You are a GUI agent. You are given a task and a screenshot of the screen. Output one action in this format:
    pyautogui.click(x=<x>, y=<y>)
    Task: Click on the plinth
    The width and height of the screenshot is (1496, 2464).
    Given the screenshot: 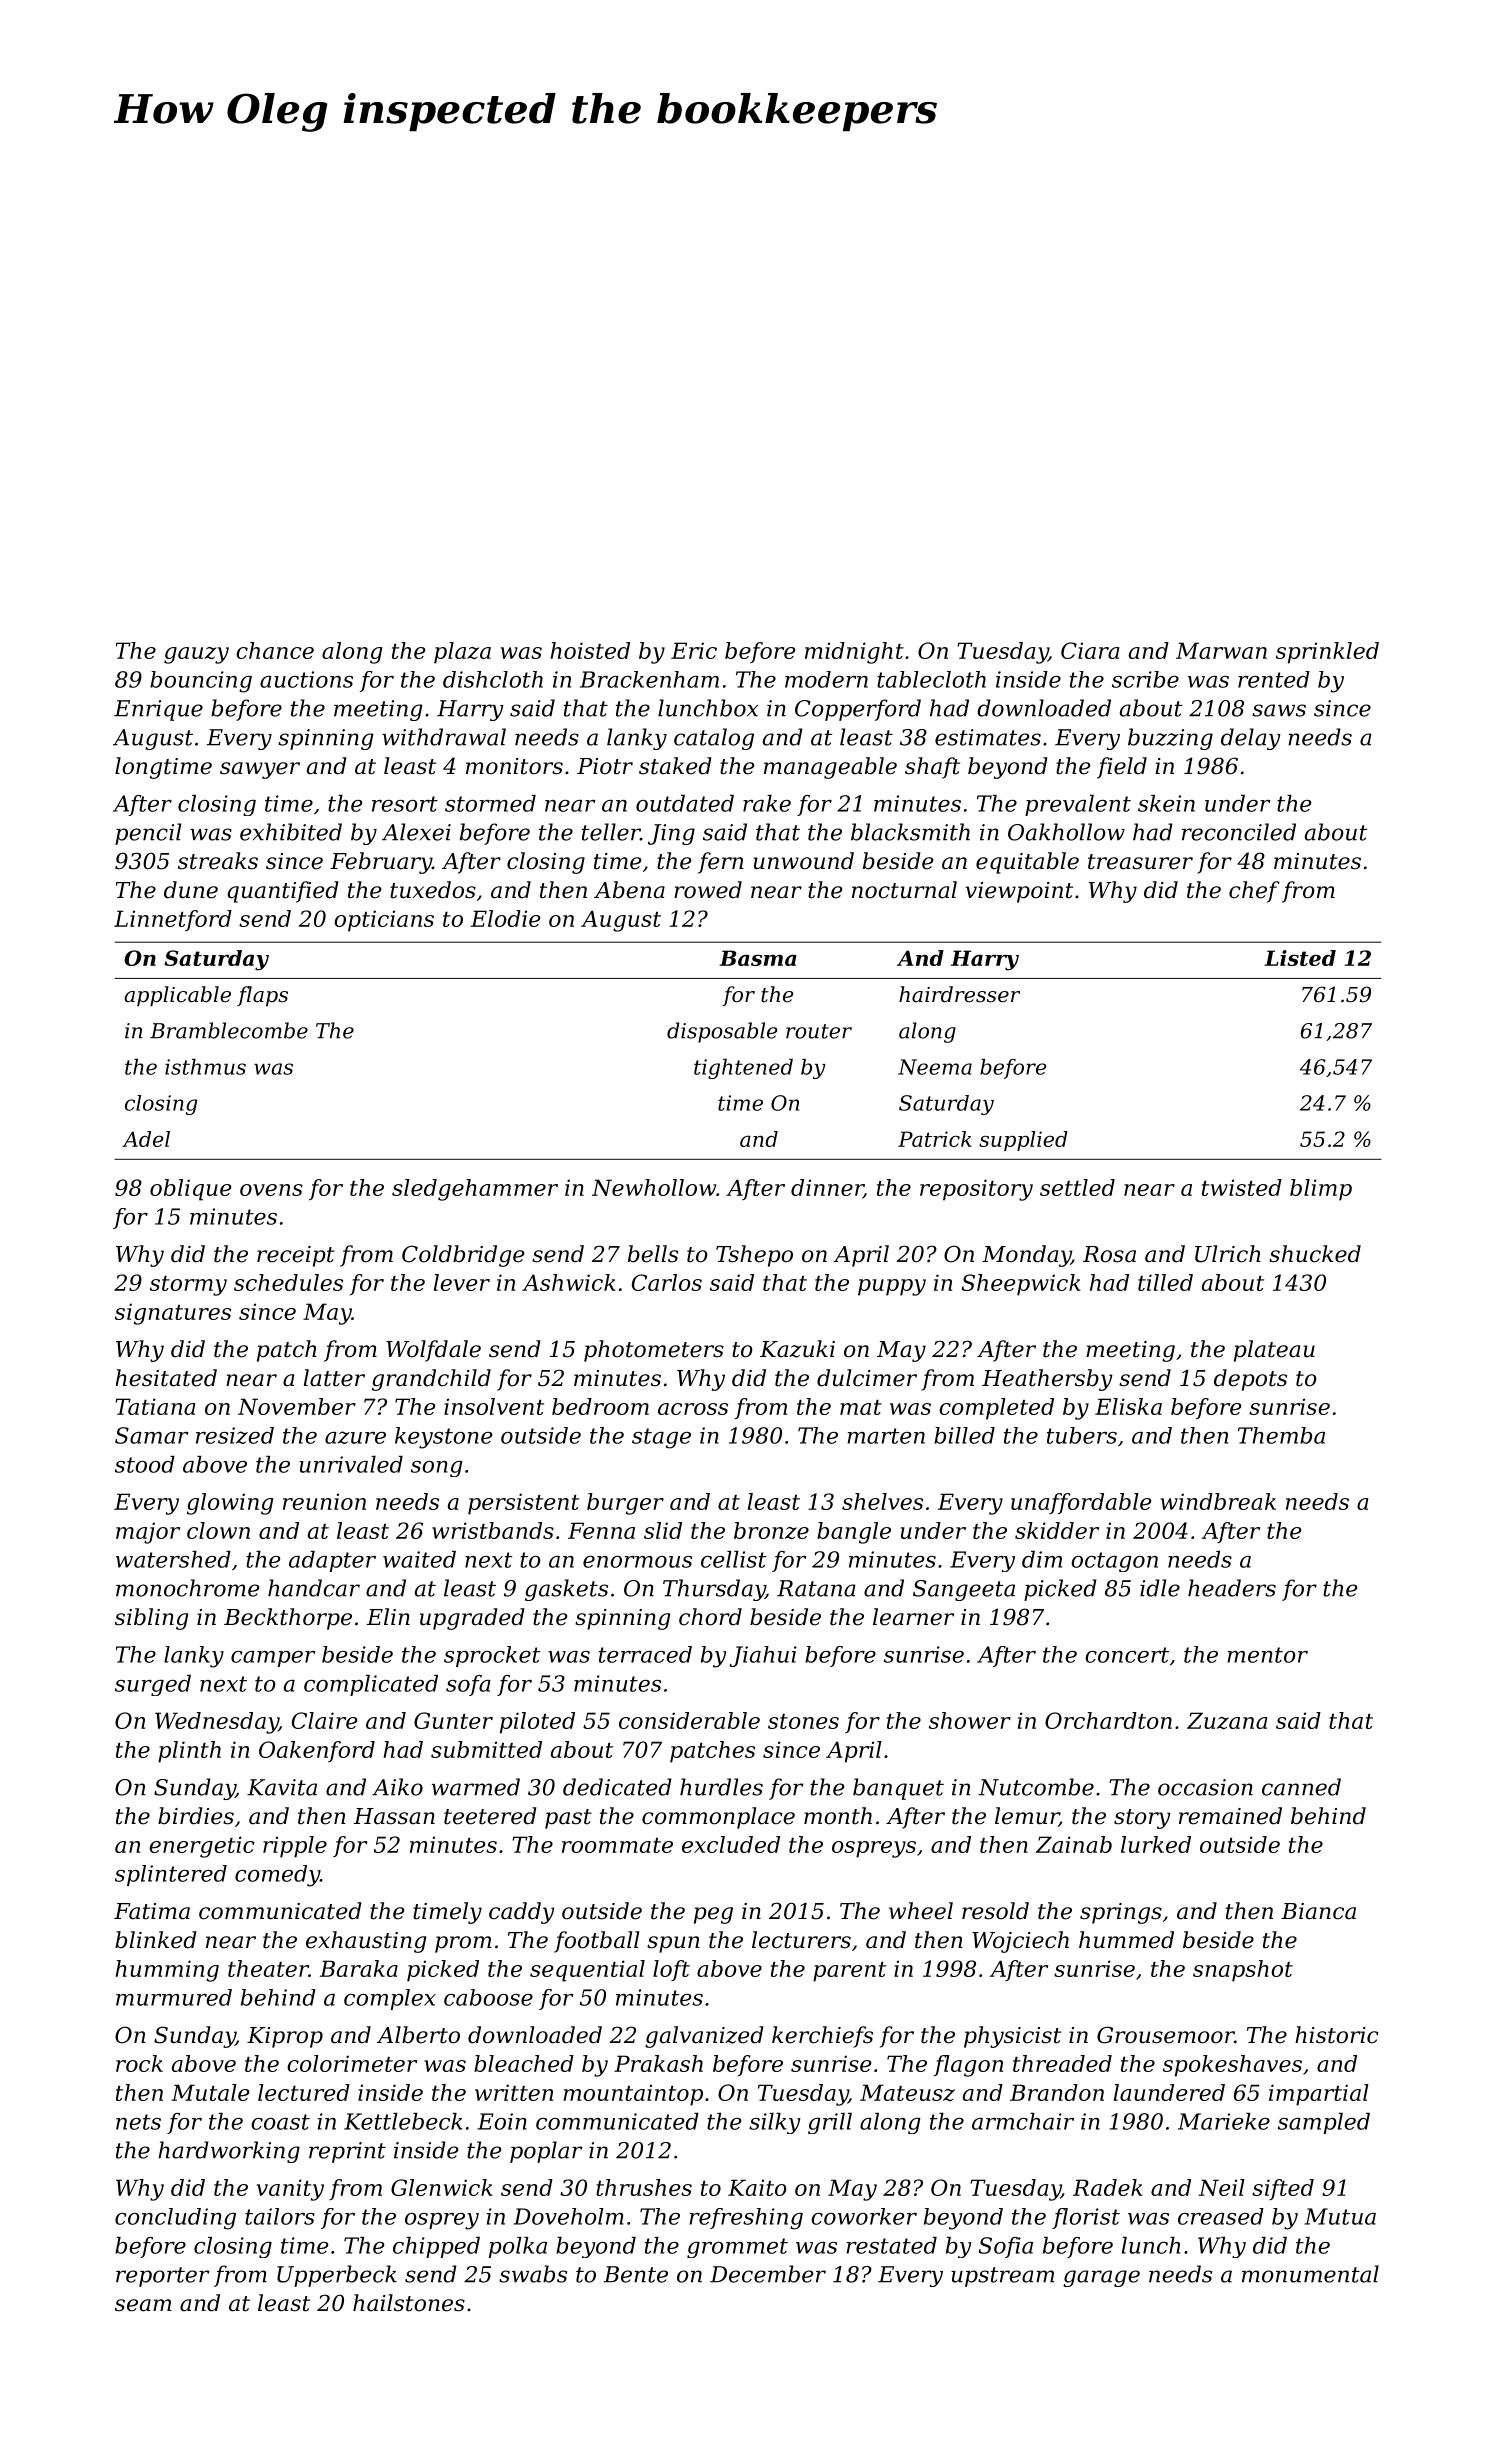 What is the action you would take?
    pyautogui.click(x=189, y=1752)
